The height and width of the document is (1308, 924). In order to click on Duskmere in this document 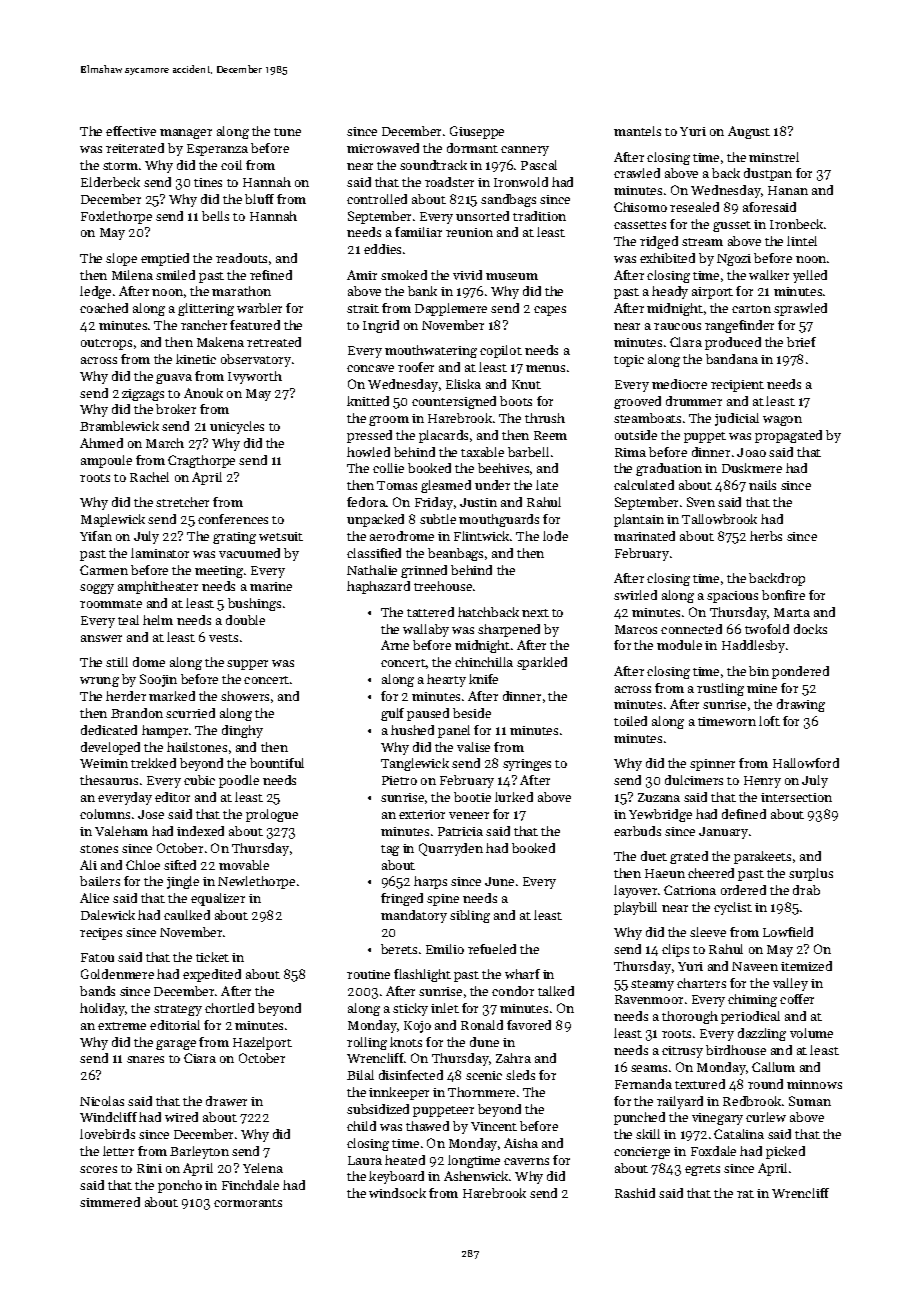, I will do `click(752, 468)`.
